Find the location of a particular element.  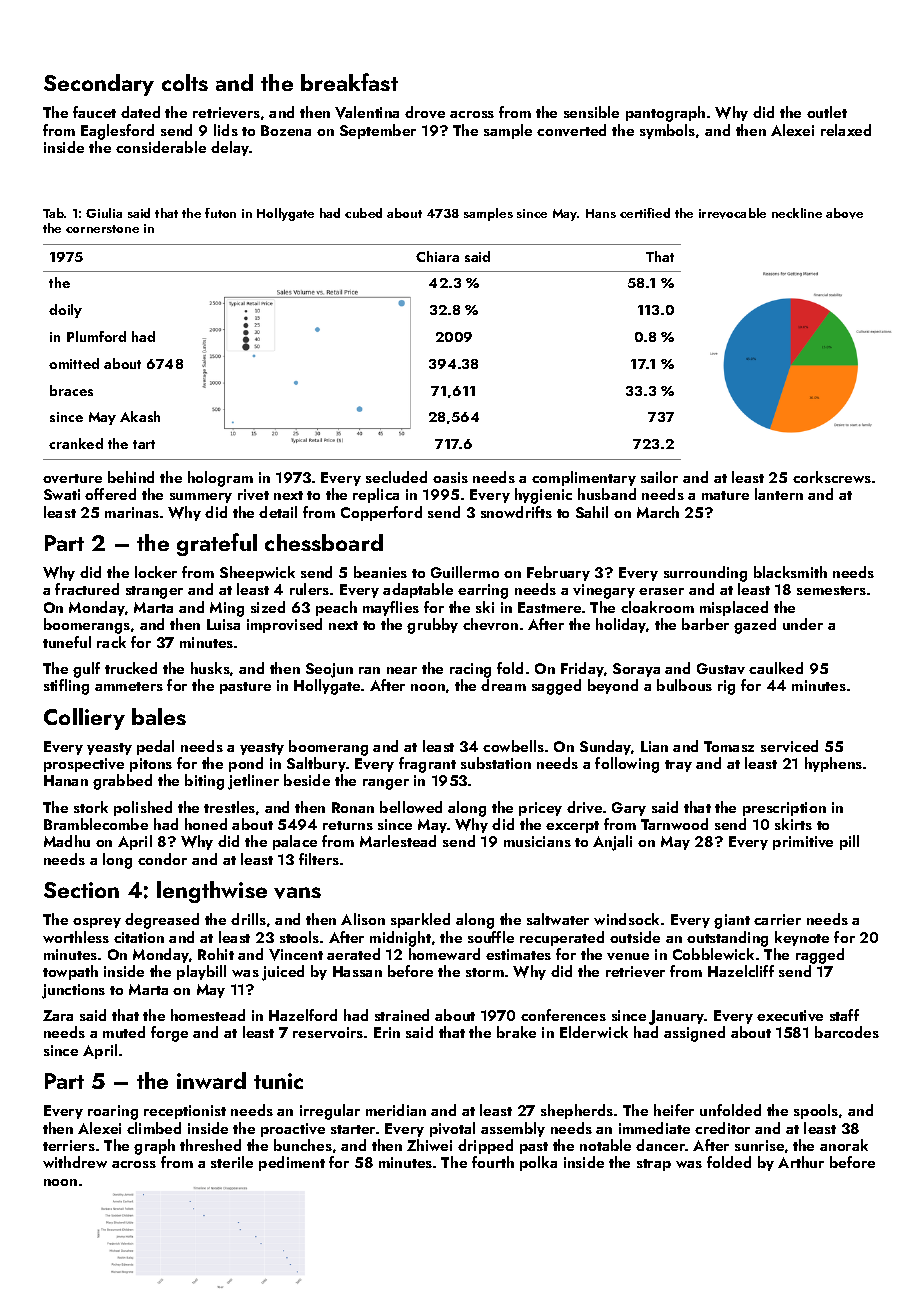

terriers is located at coordinates (69, 1145).
